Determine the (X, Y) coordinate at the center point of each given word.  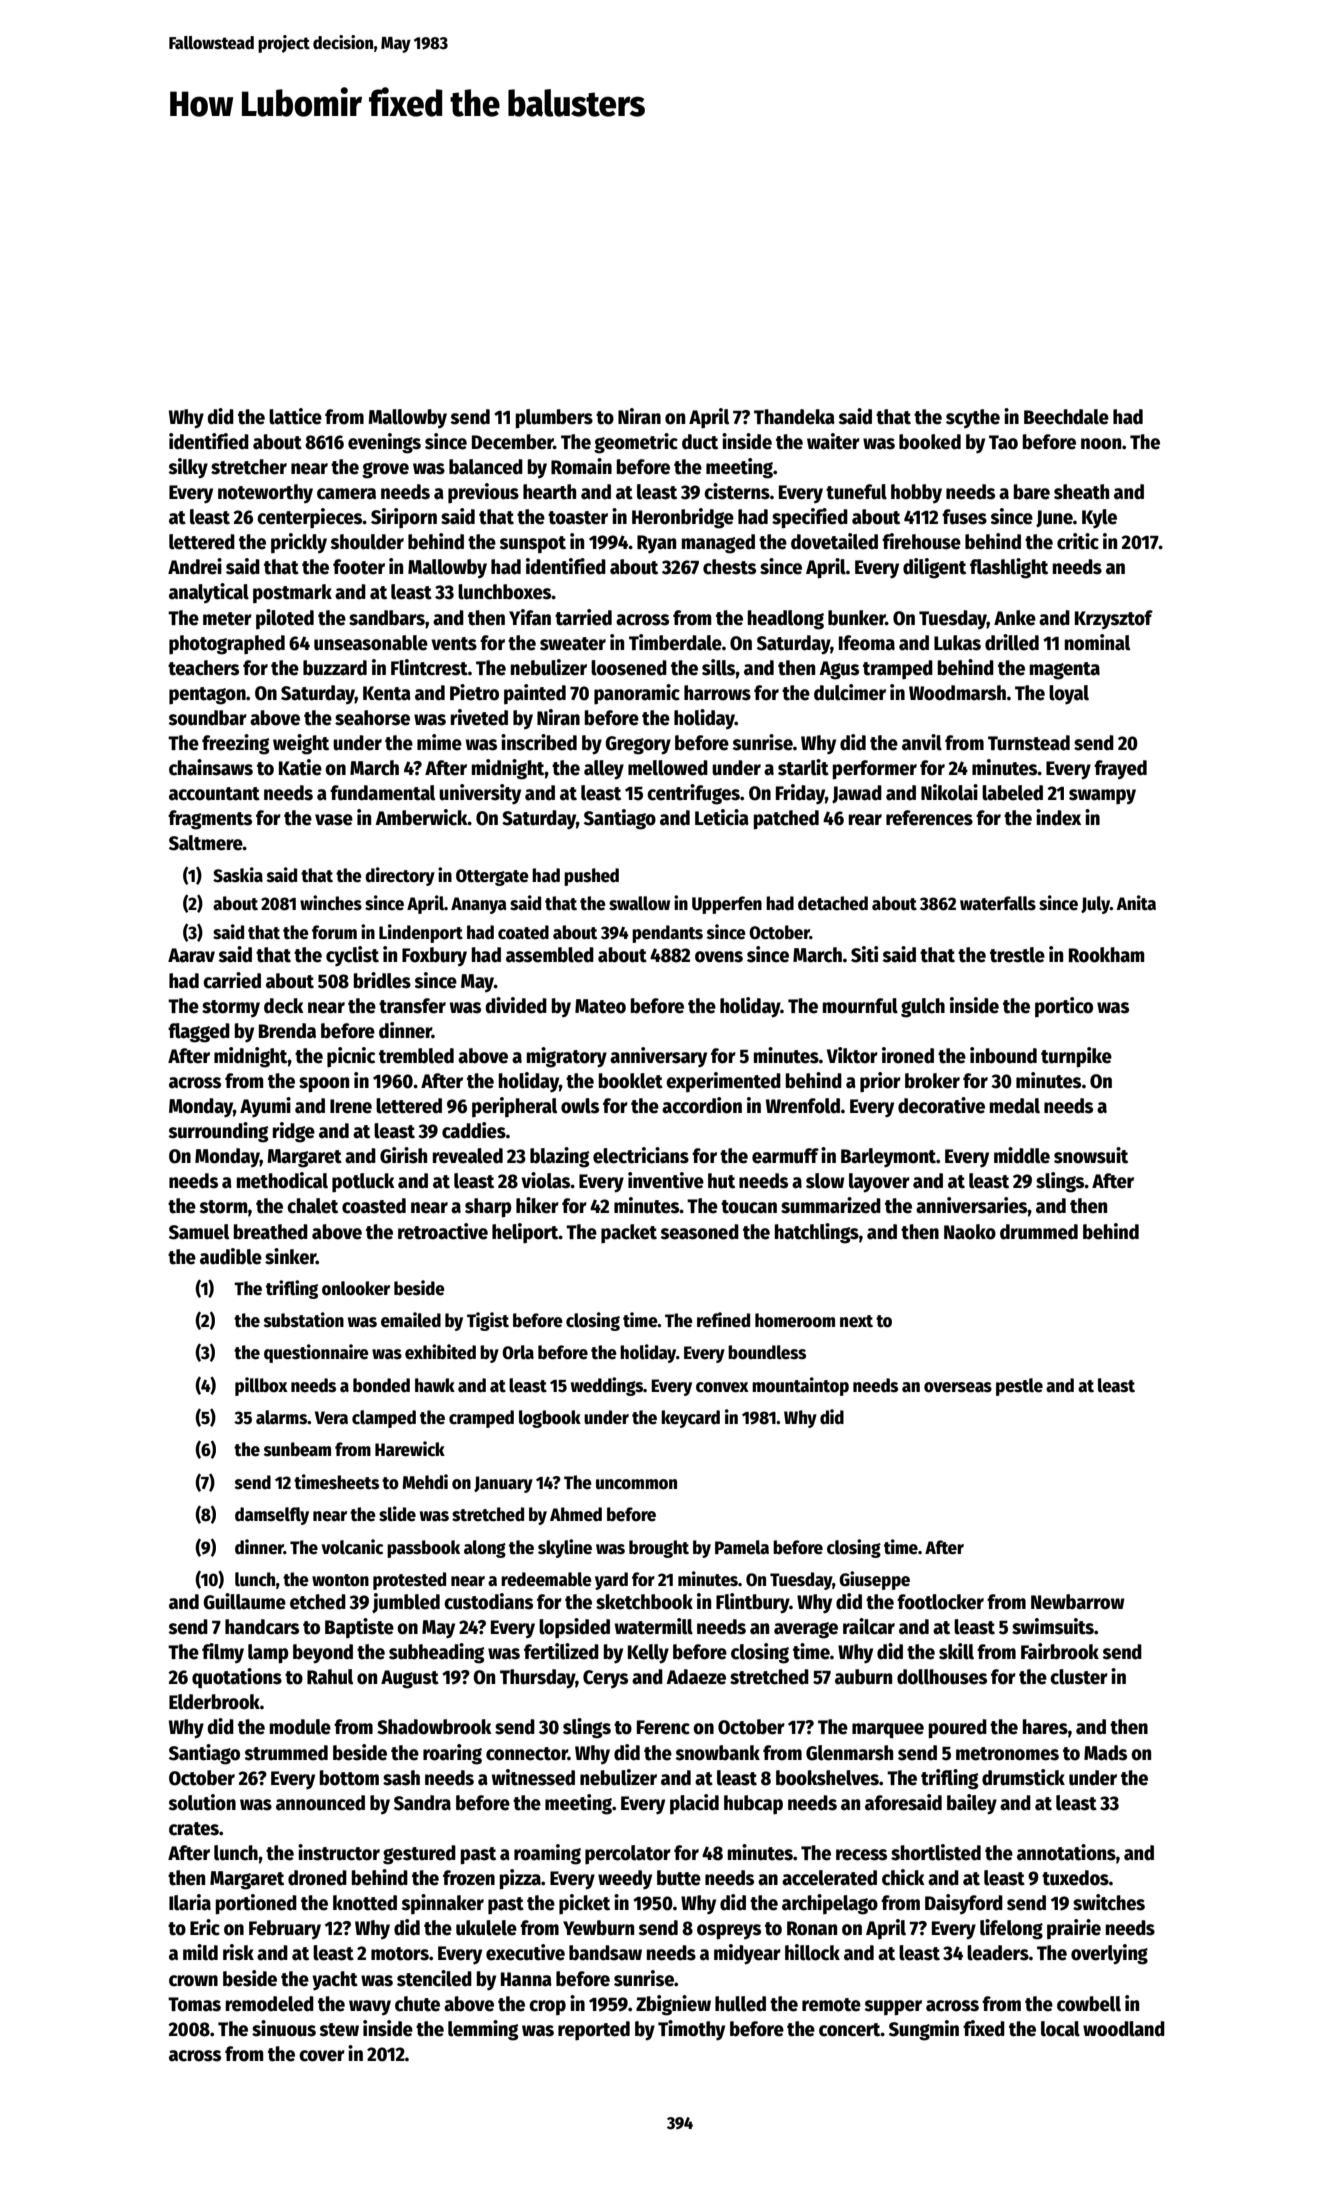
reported (594, 2031)
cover (322, 2056)
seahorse (372, 718)
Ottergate (492, 877)
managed (718, 544)
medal (1015, 1106)
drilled (1012, 642)
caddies (474, 1130)
